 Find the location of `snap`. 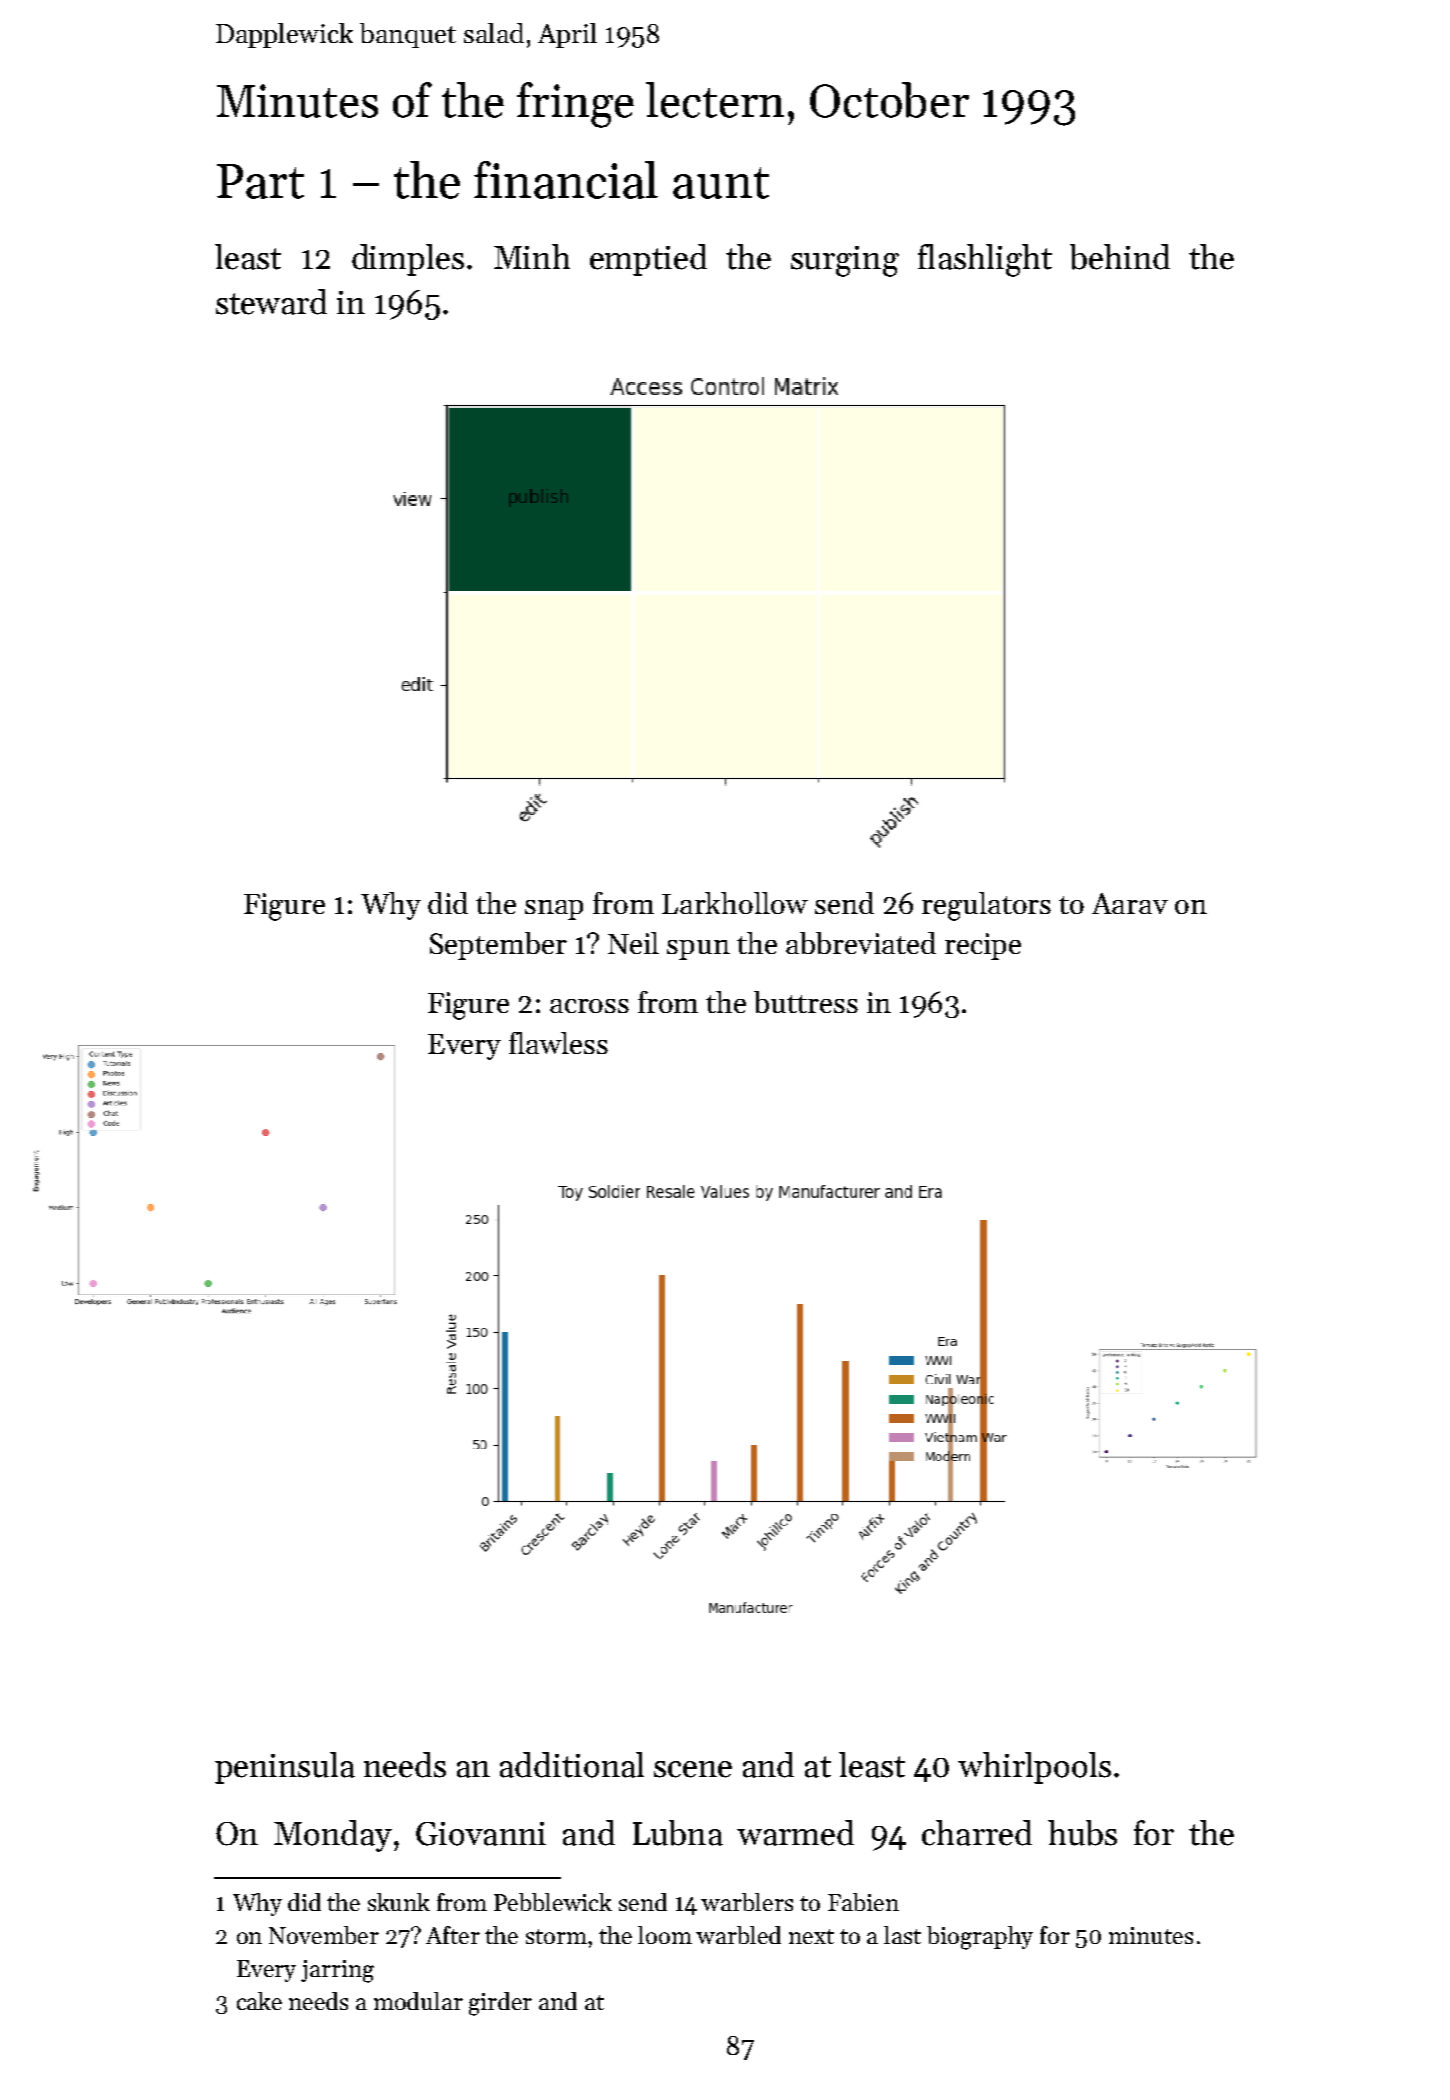

snap is located at coordinates (554, 910).
